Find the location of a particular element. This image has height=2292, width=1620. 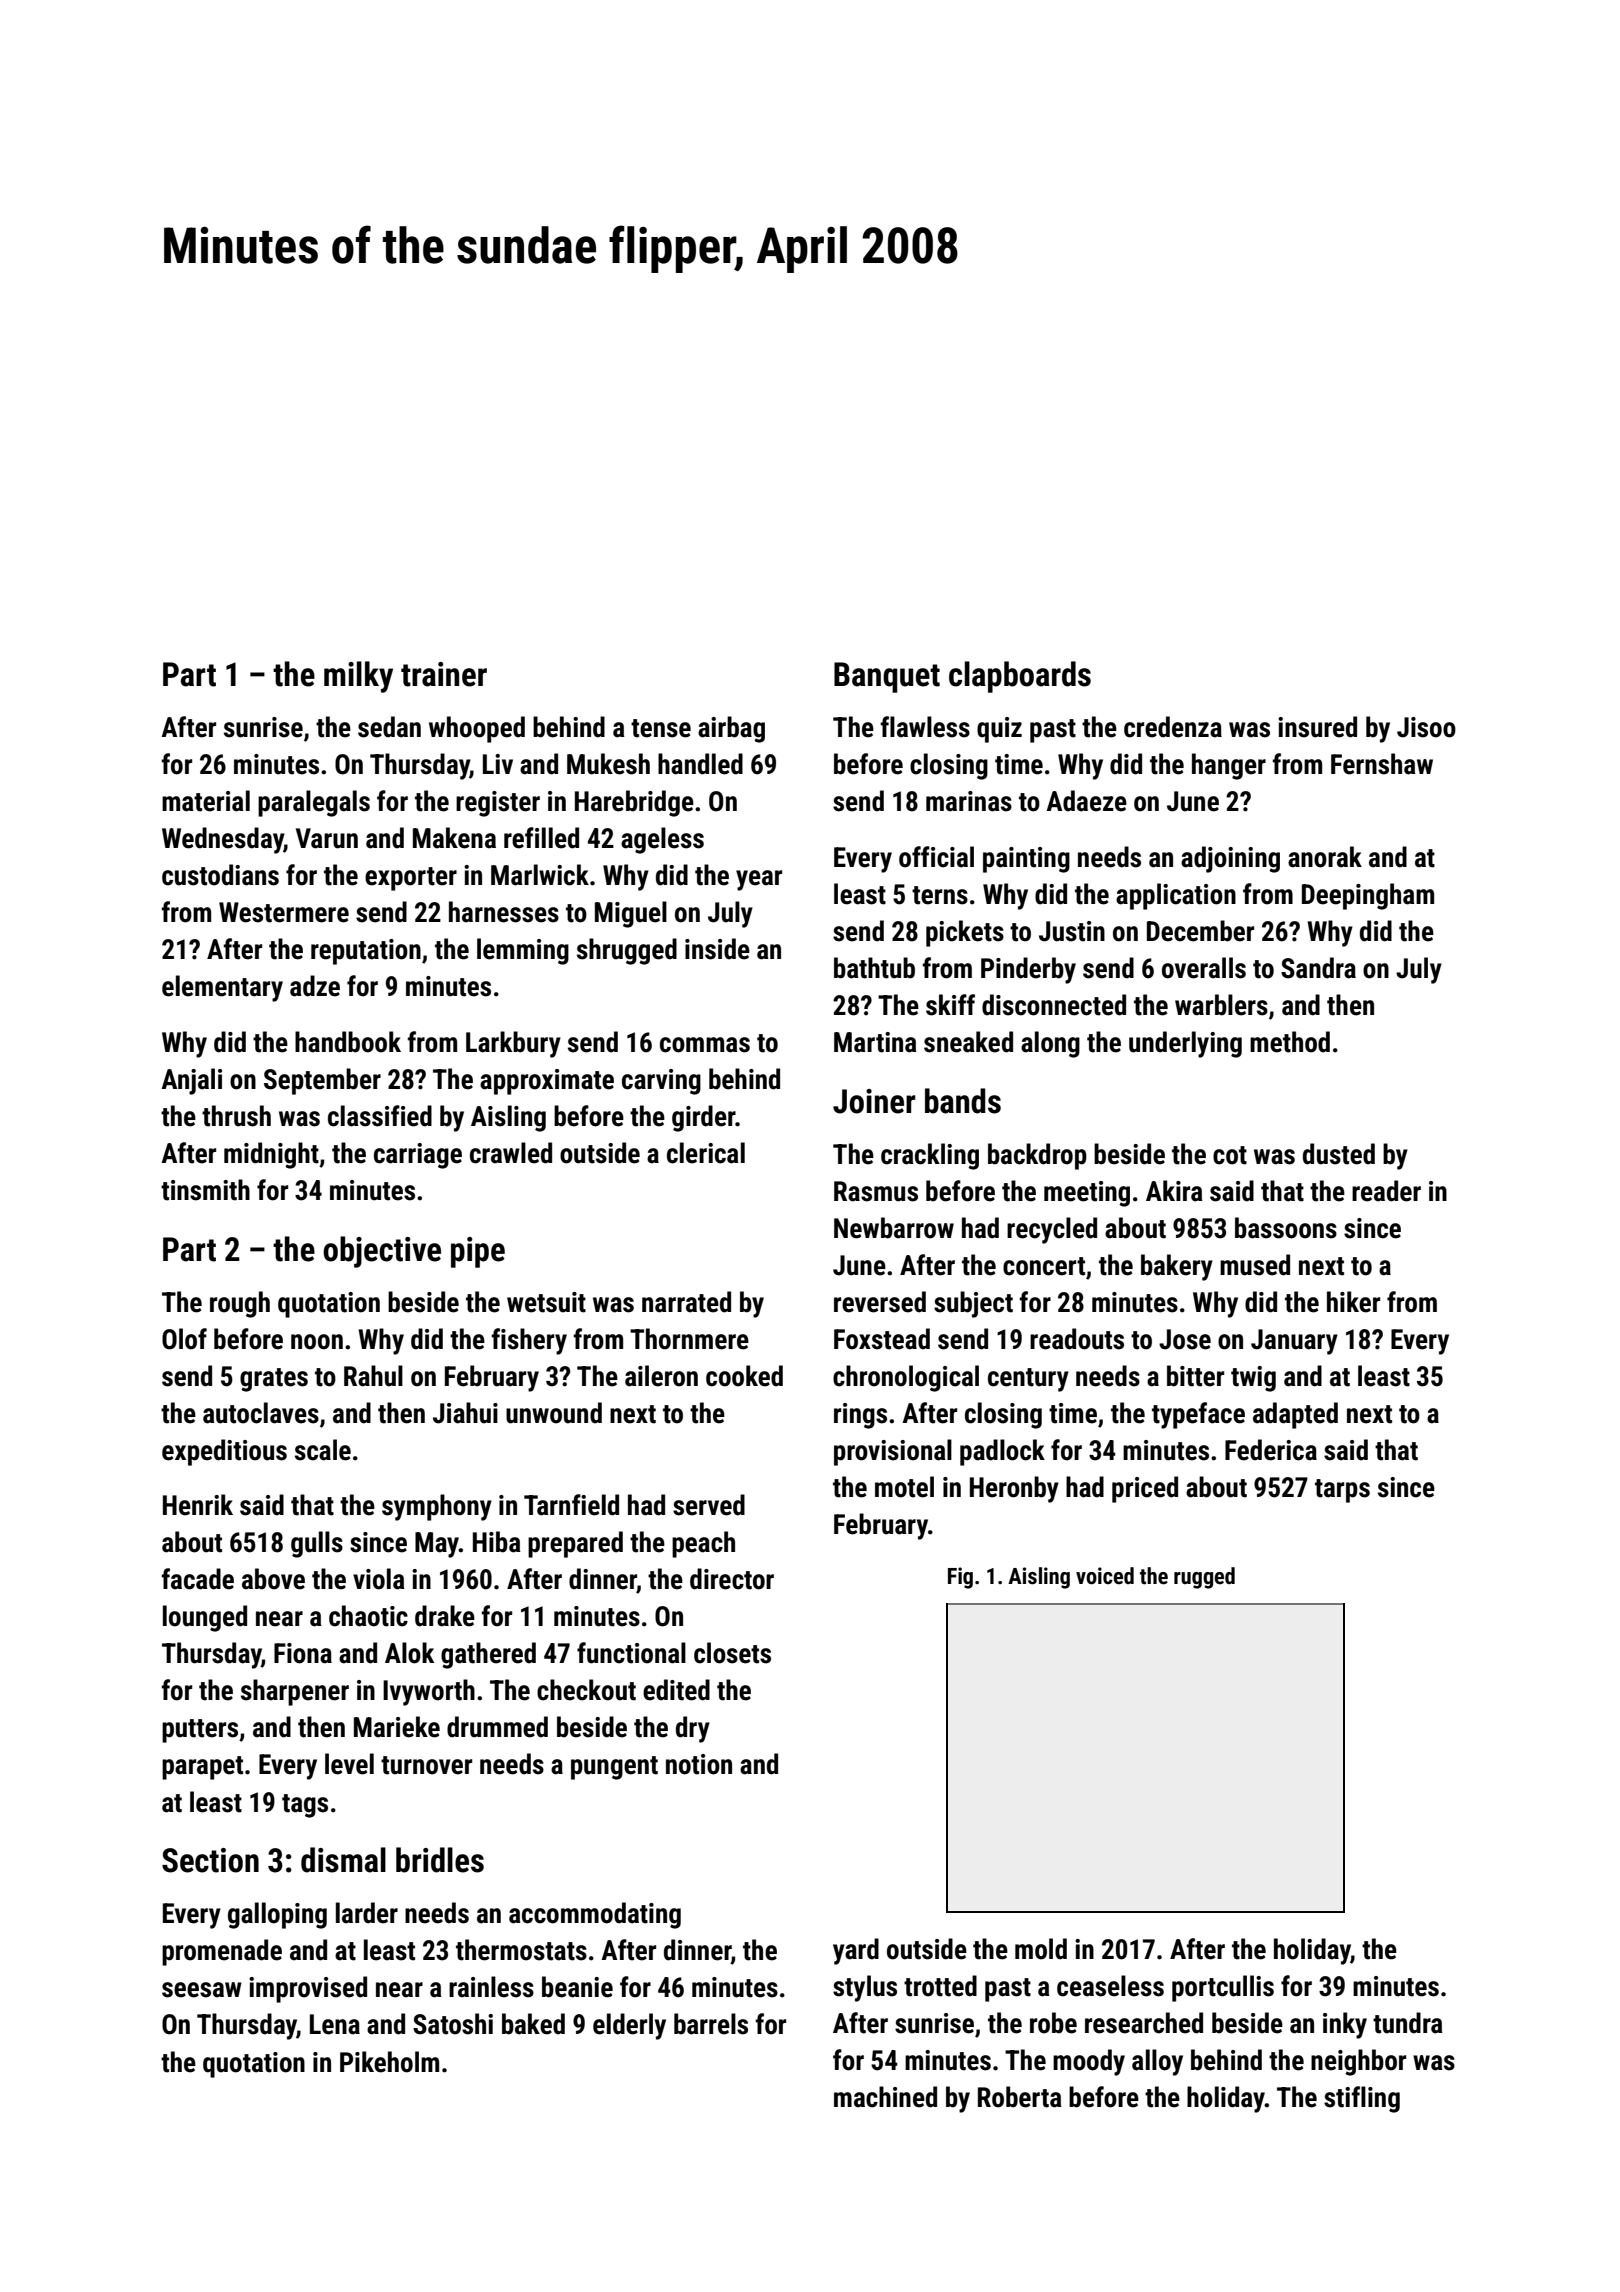

hiker is located at coordinates (1353, 1302).
